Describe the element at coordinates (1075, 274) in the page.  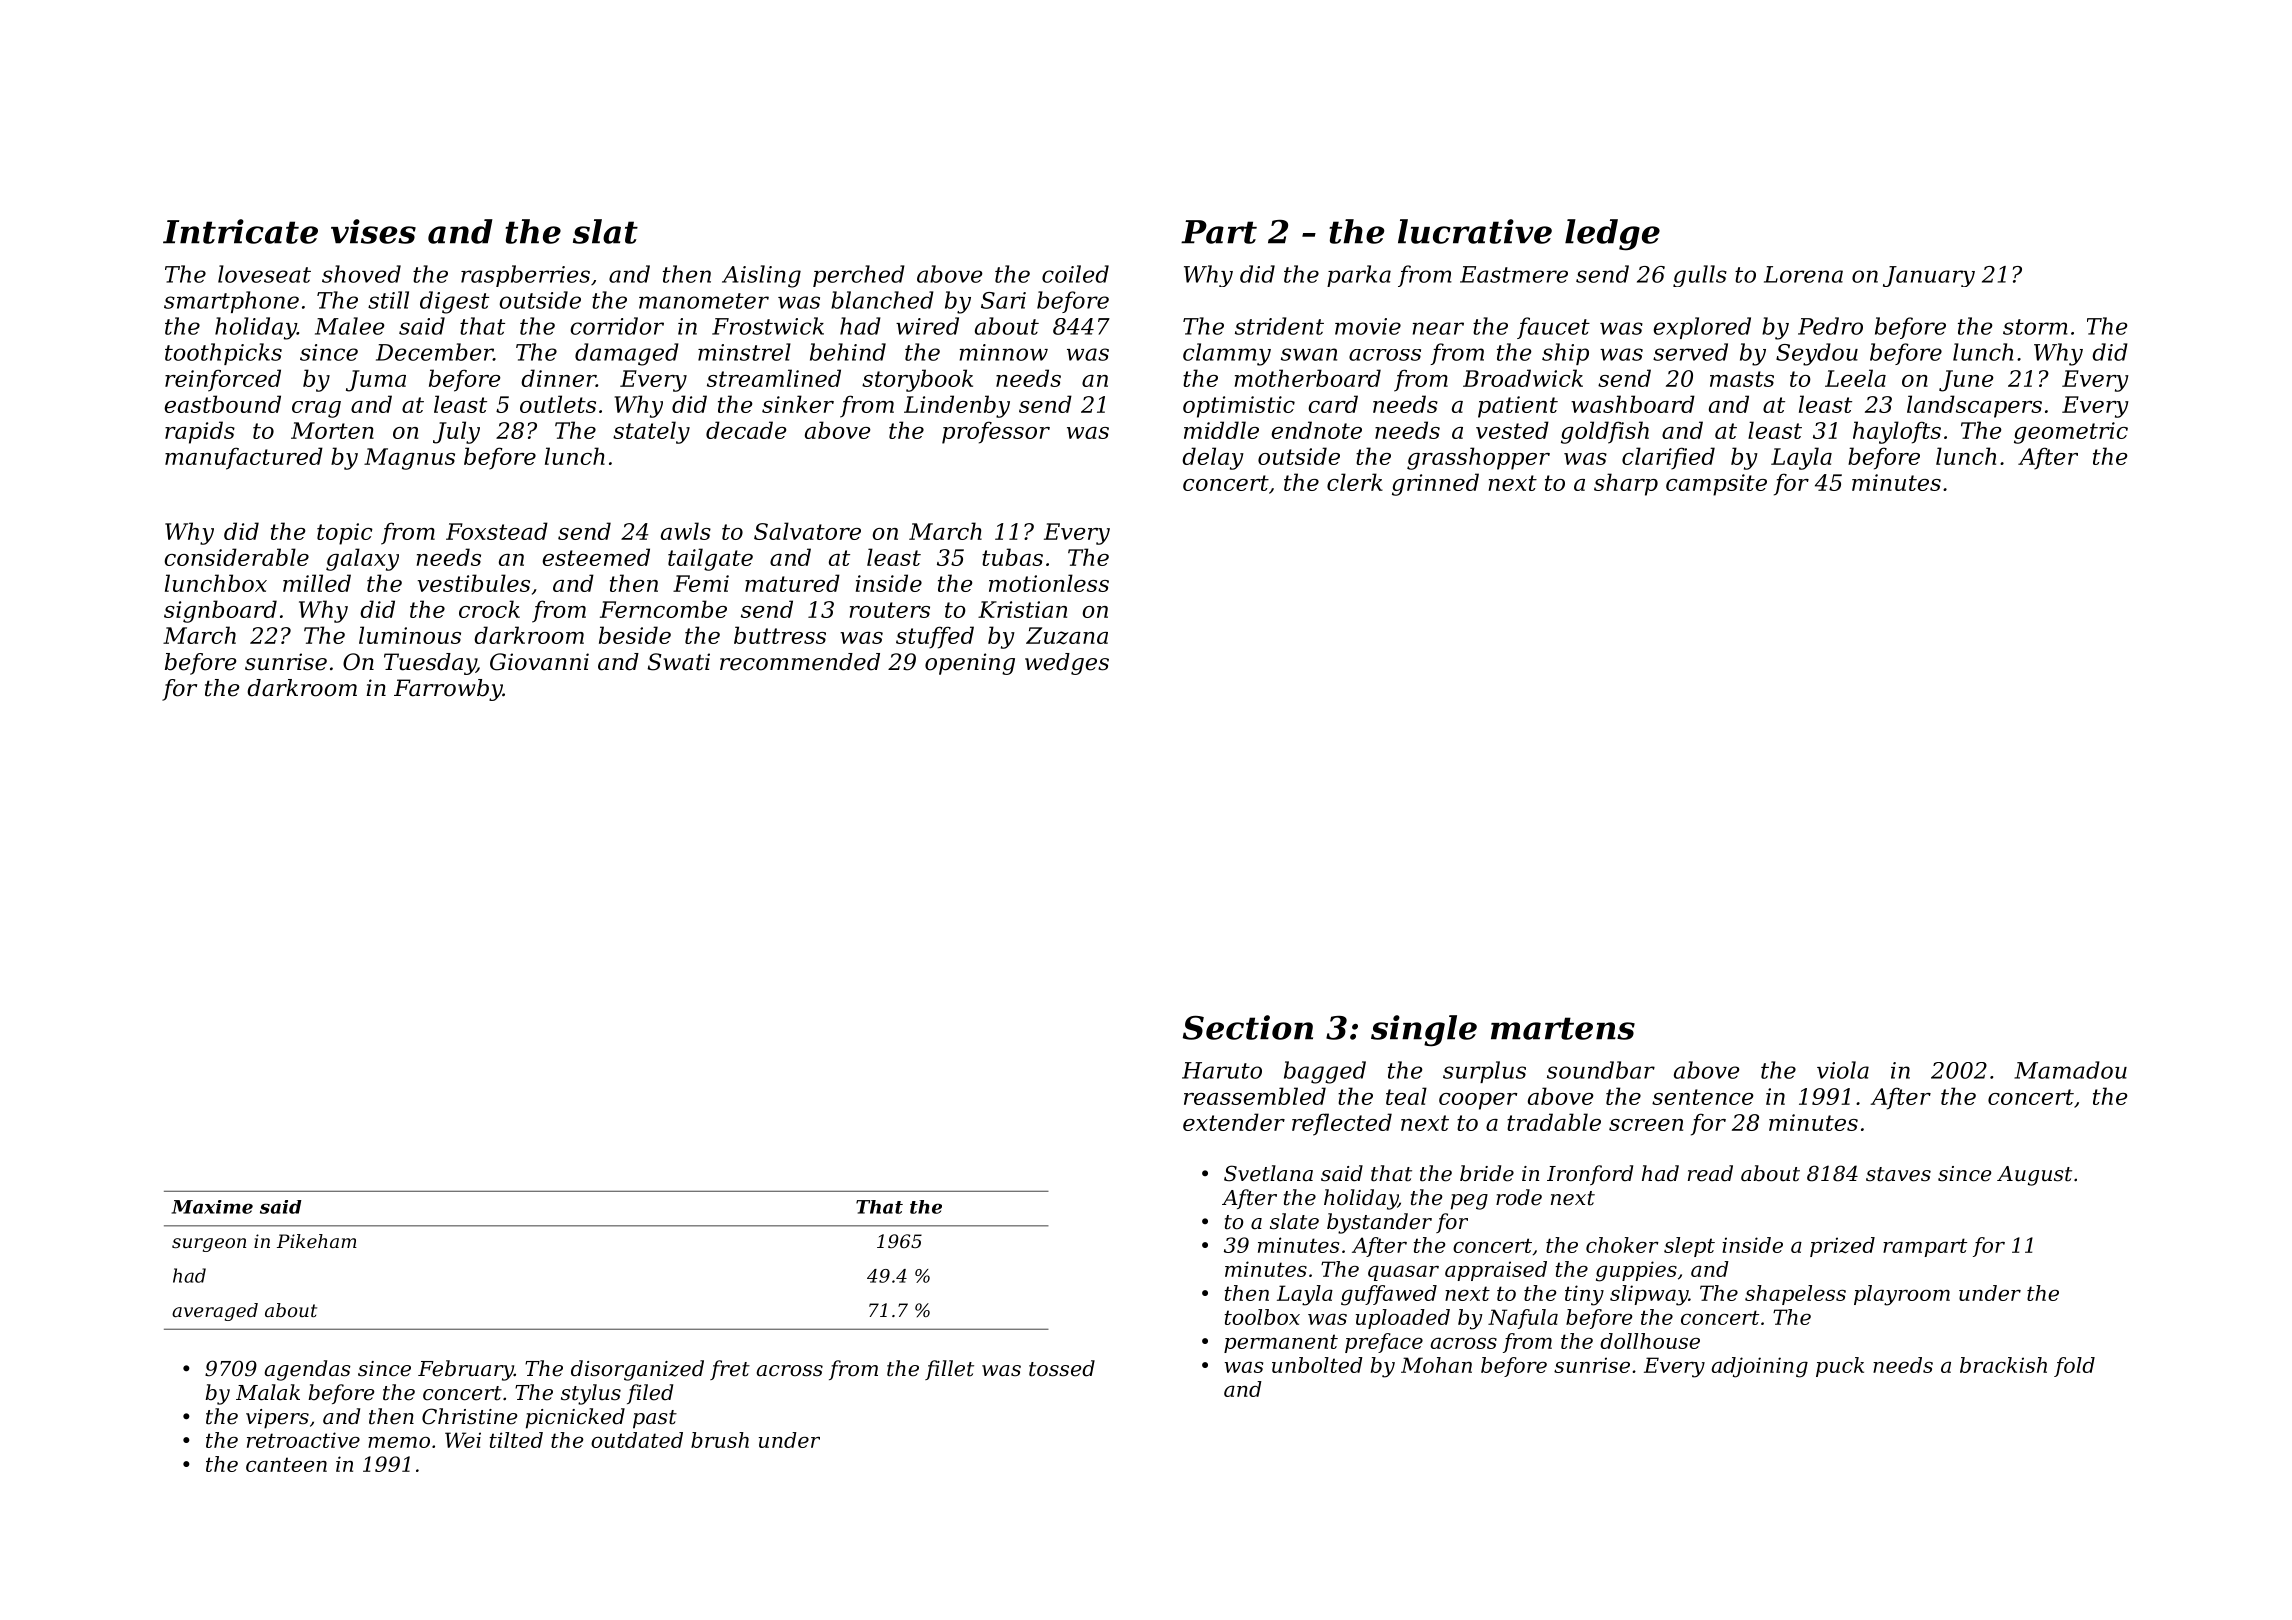
I see `coiled` at that location.
